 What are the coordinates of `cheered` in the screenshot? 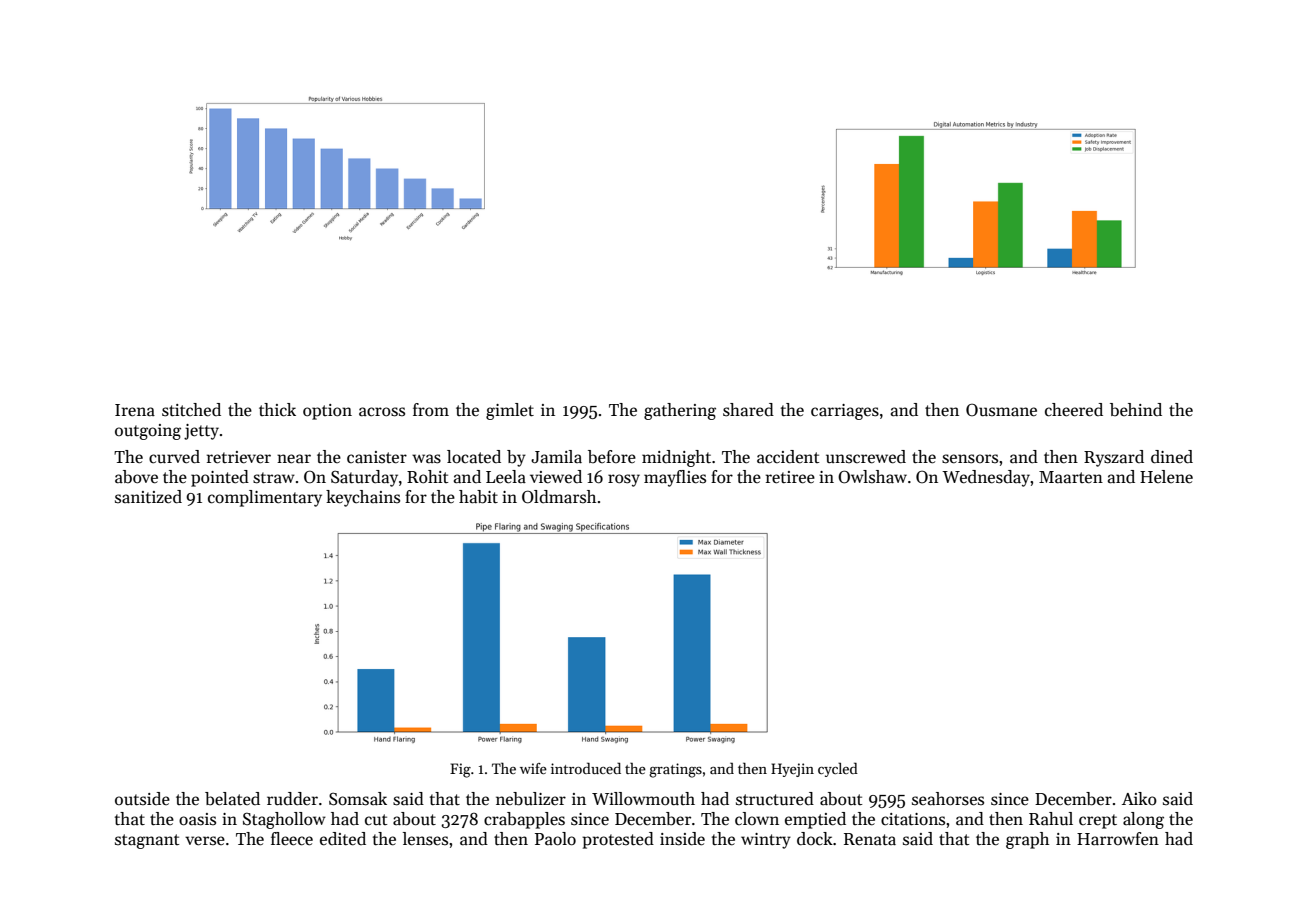 It's located at (1074, 410).
